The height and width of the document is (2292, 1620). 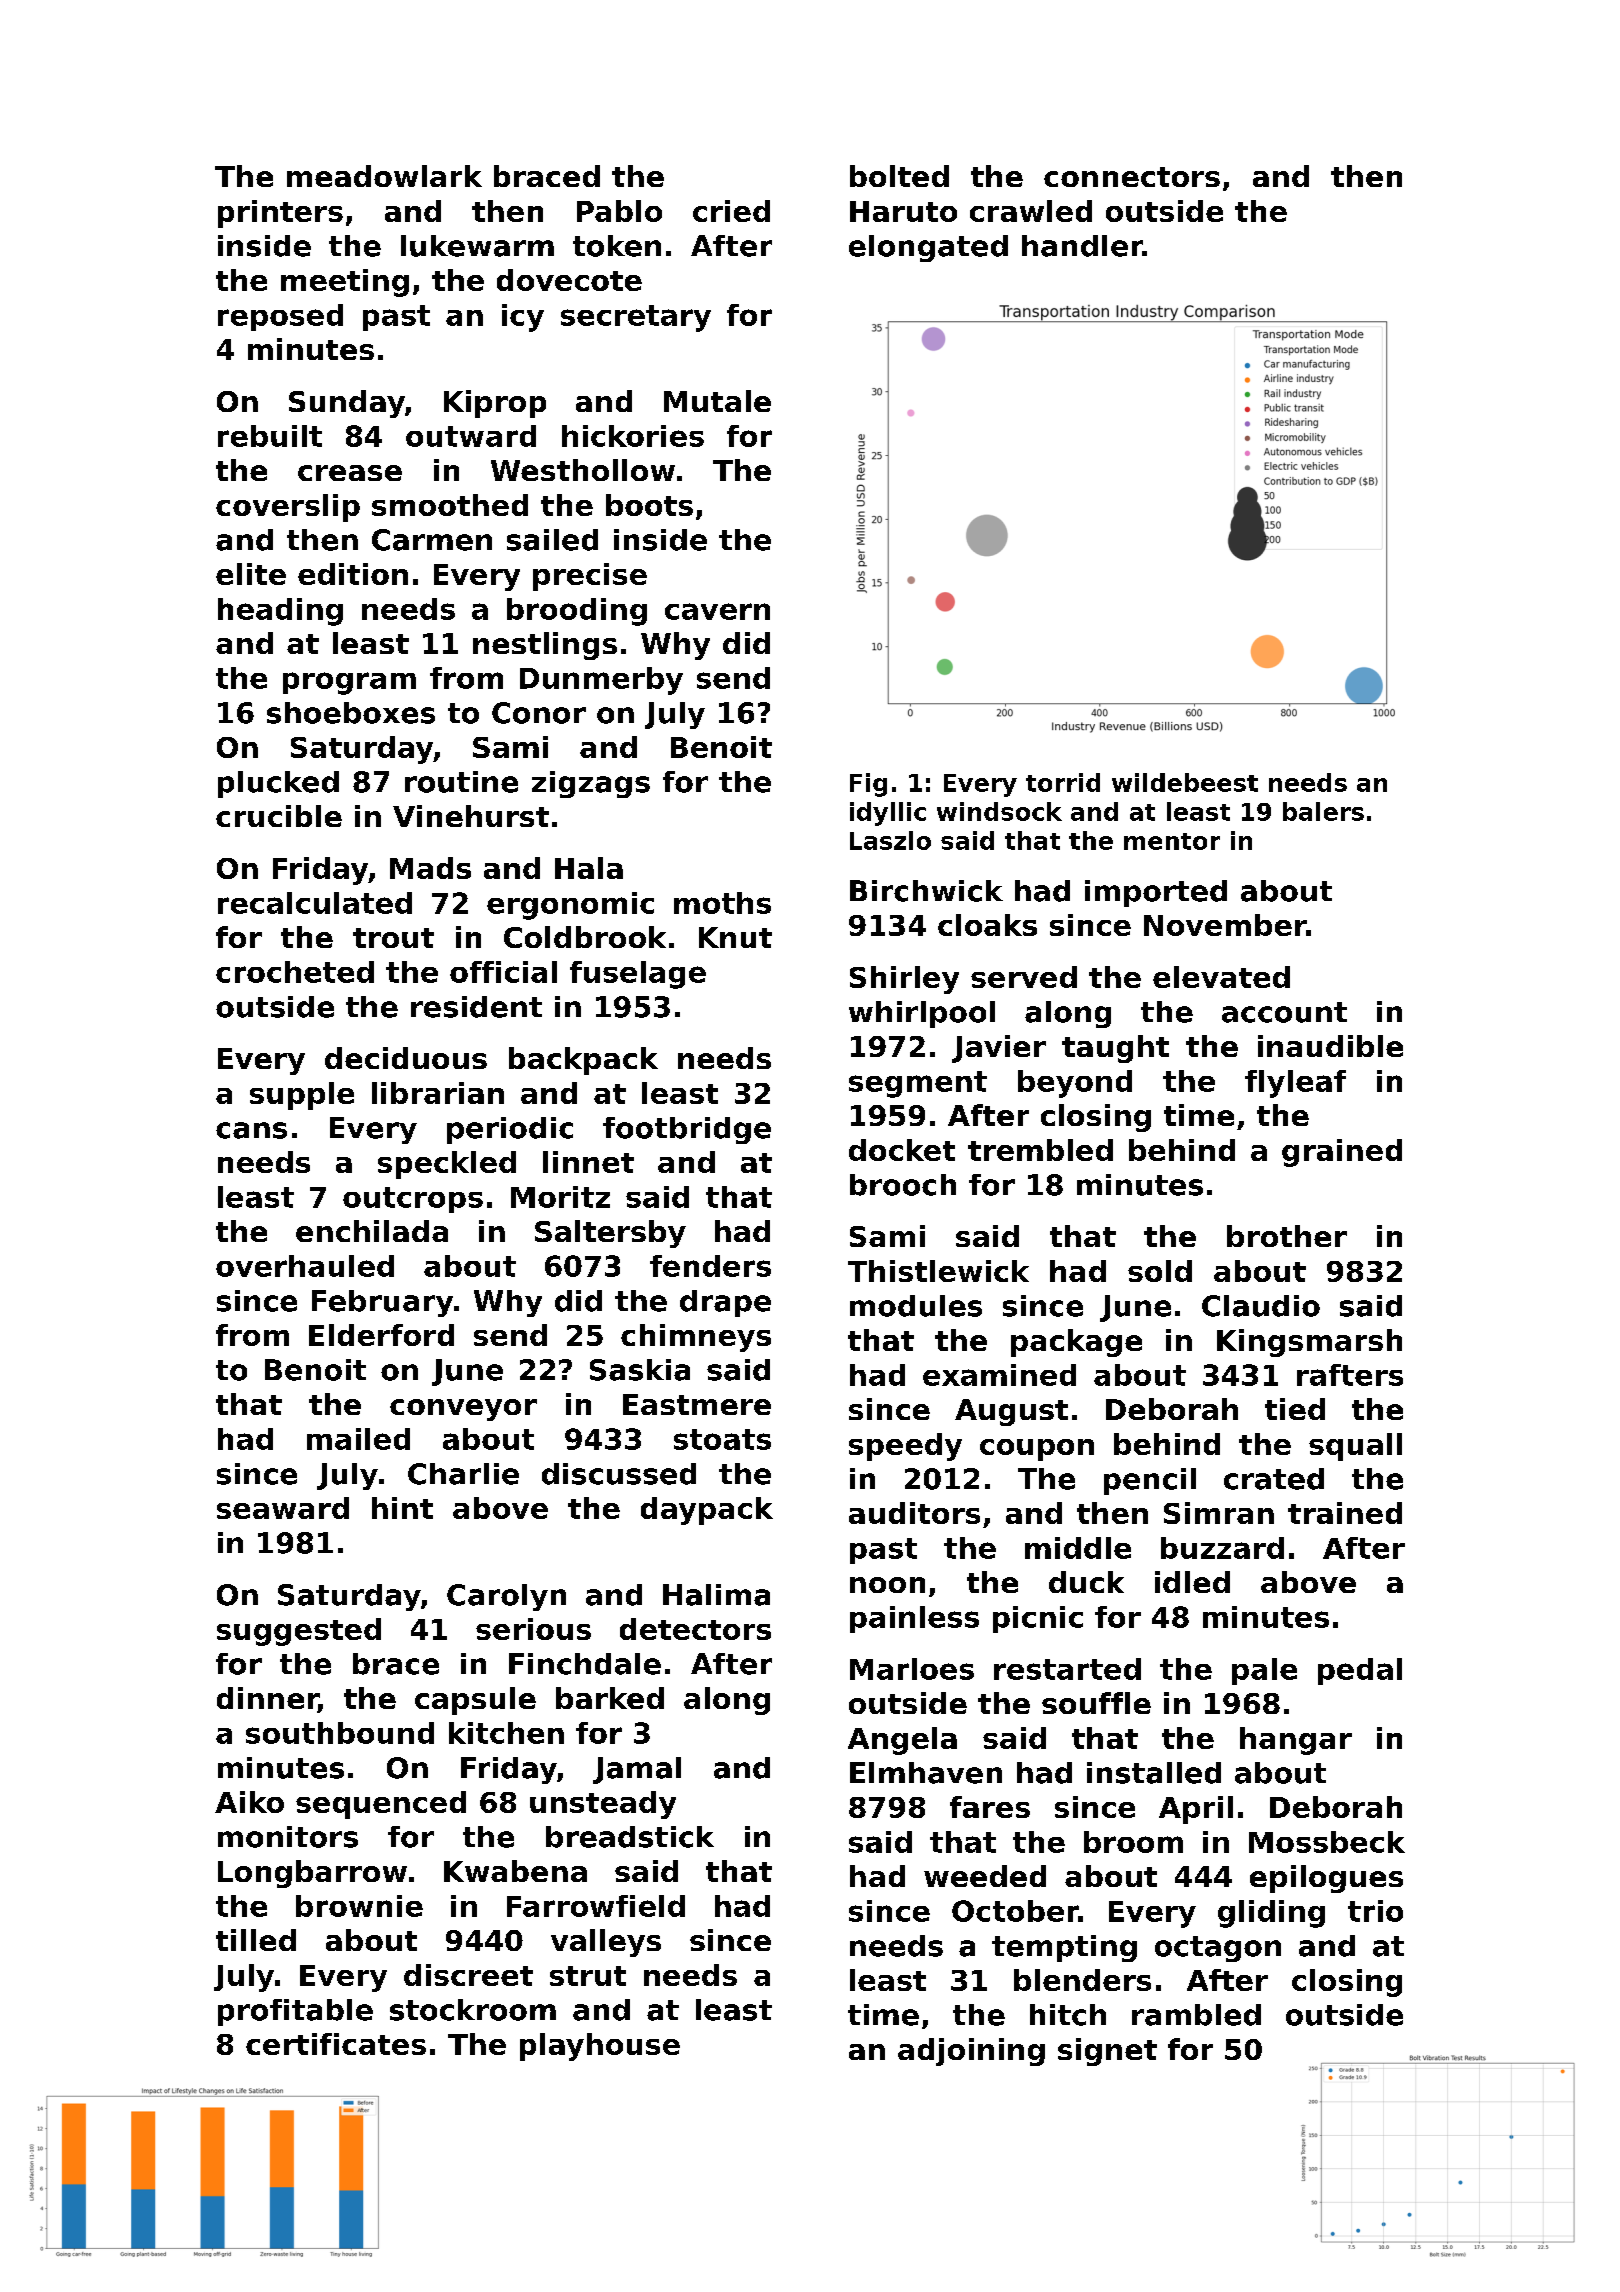 What do you see at coordinates (1132, 177) in the document?
I see `connectors` at bounding box center [1132, 177].
